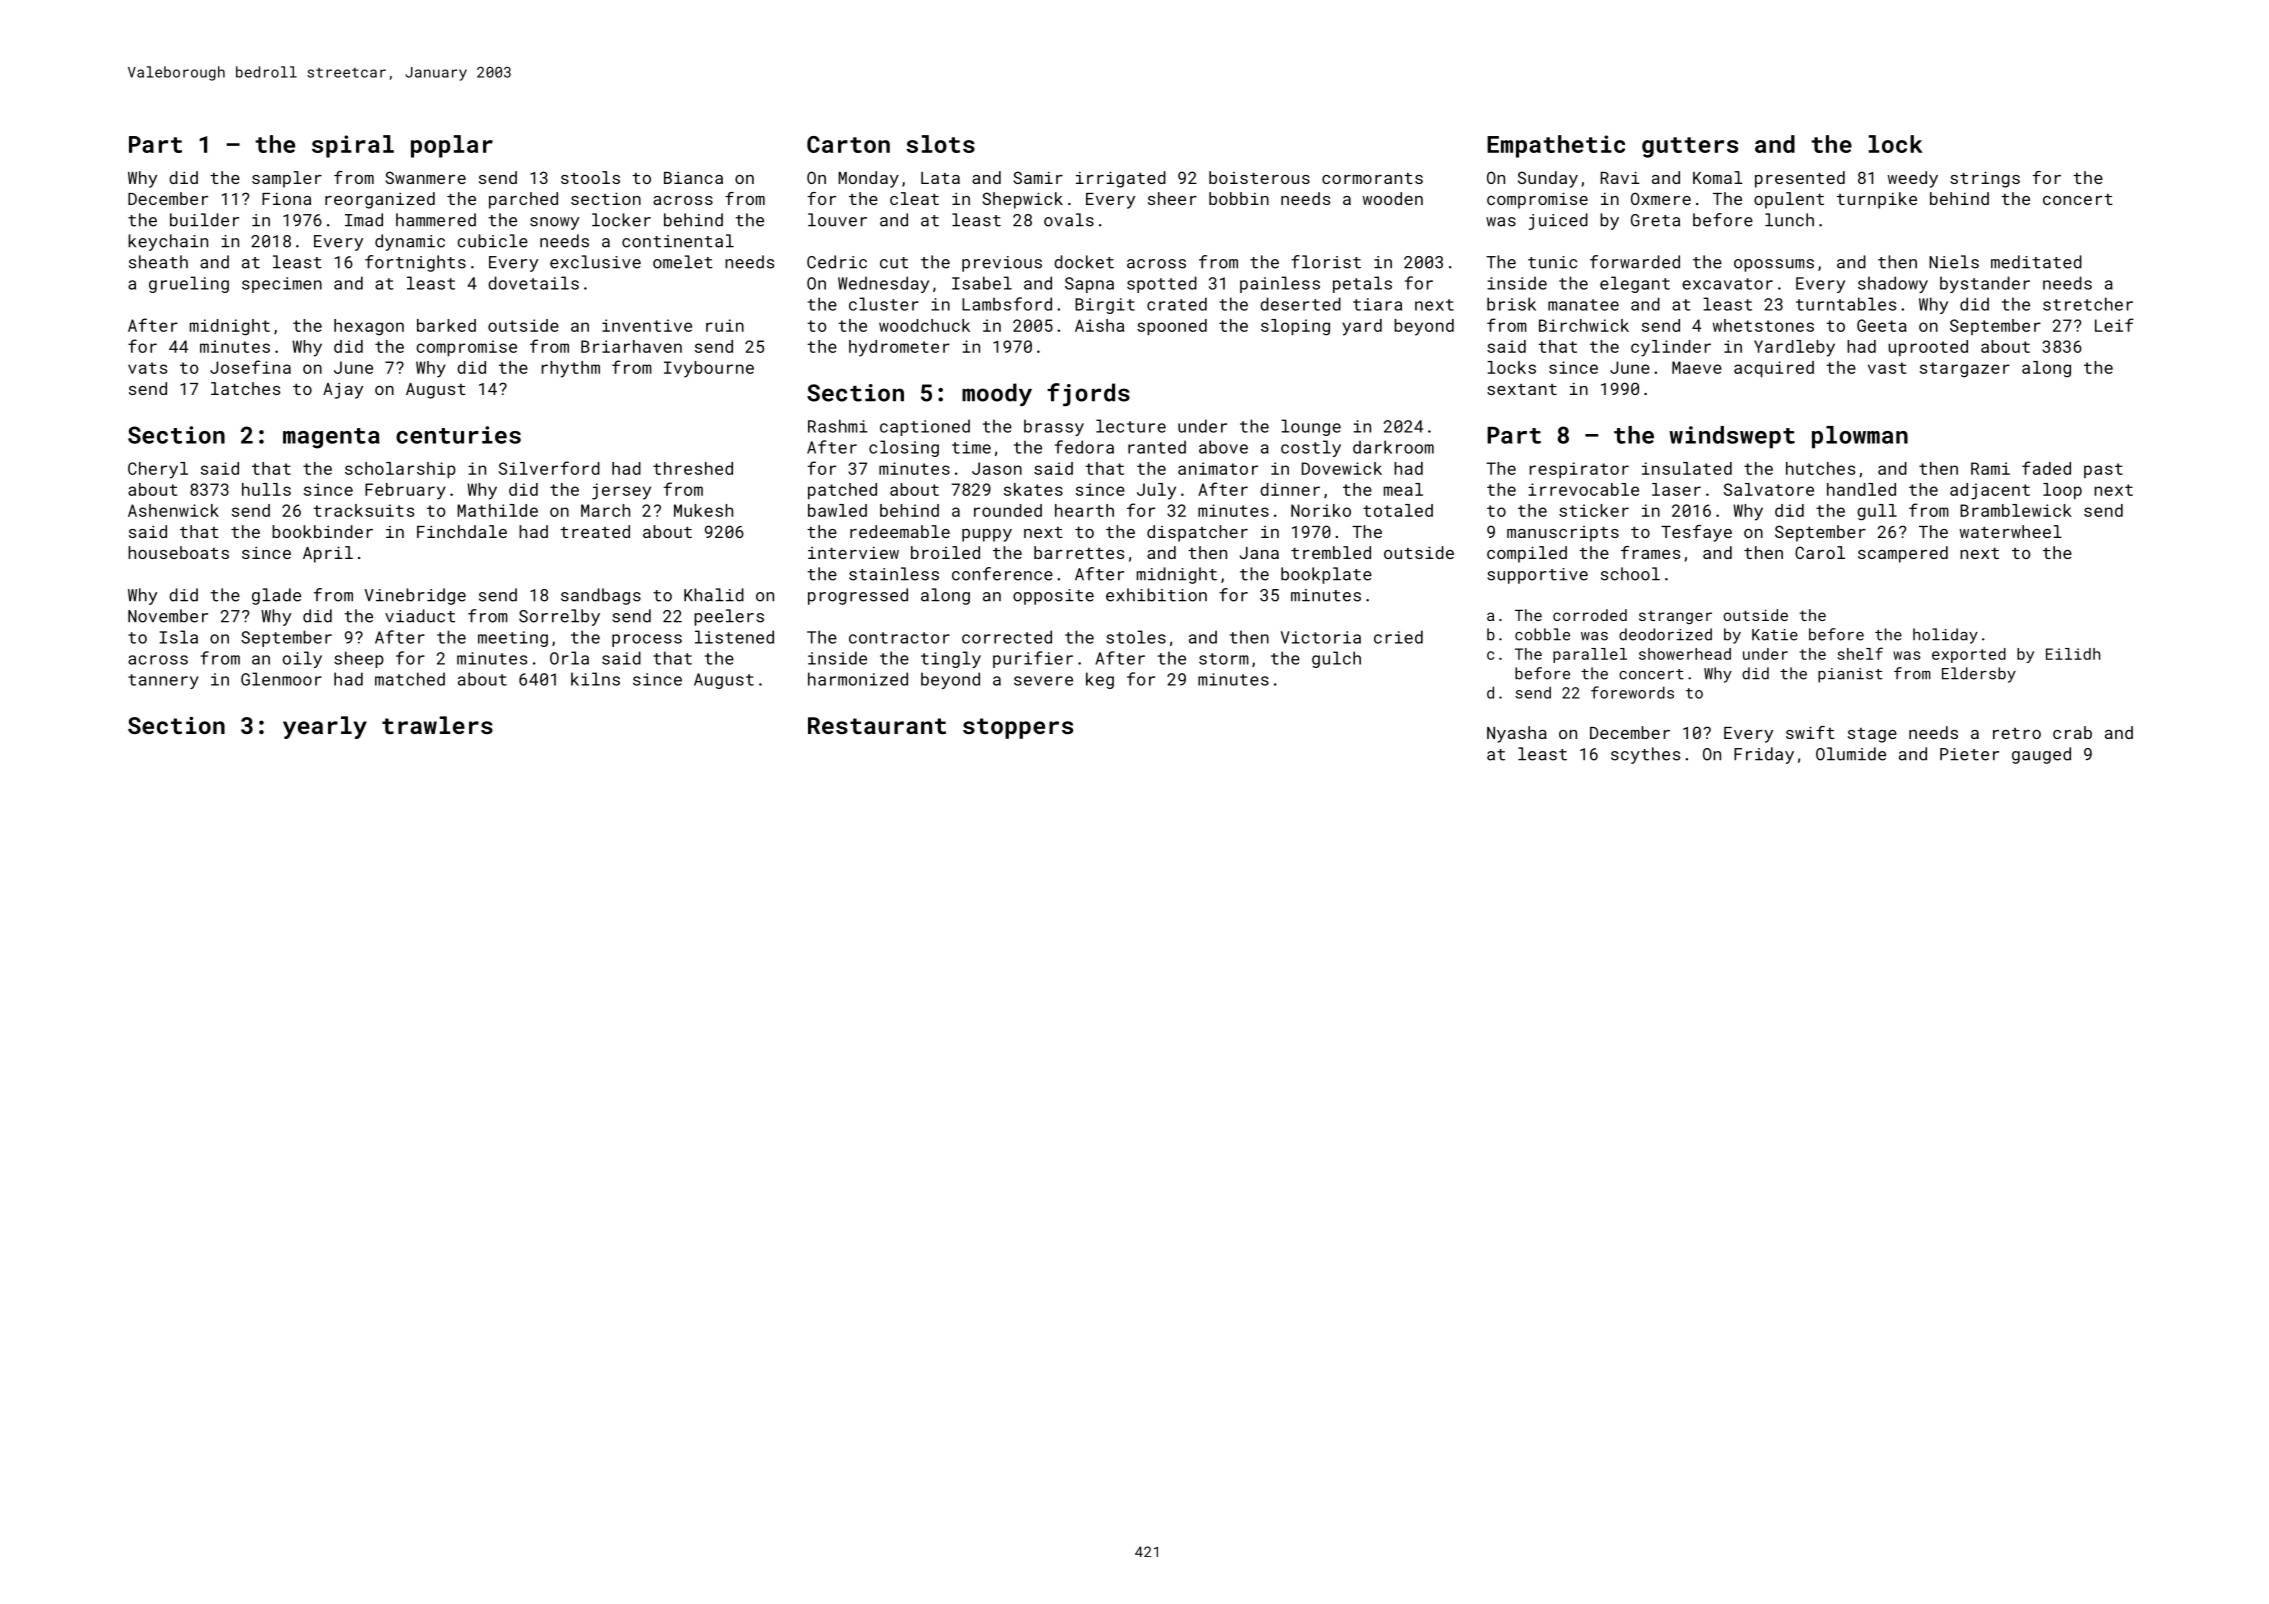 The width and height of the document is (2269, 1604). Describe the element at coordinates (178, 552) in the document. I see `houseboats` at that location.
